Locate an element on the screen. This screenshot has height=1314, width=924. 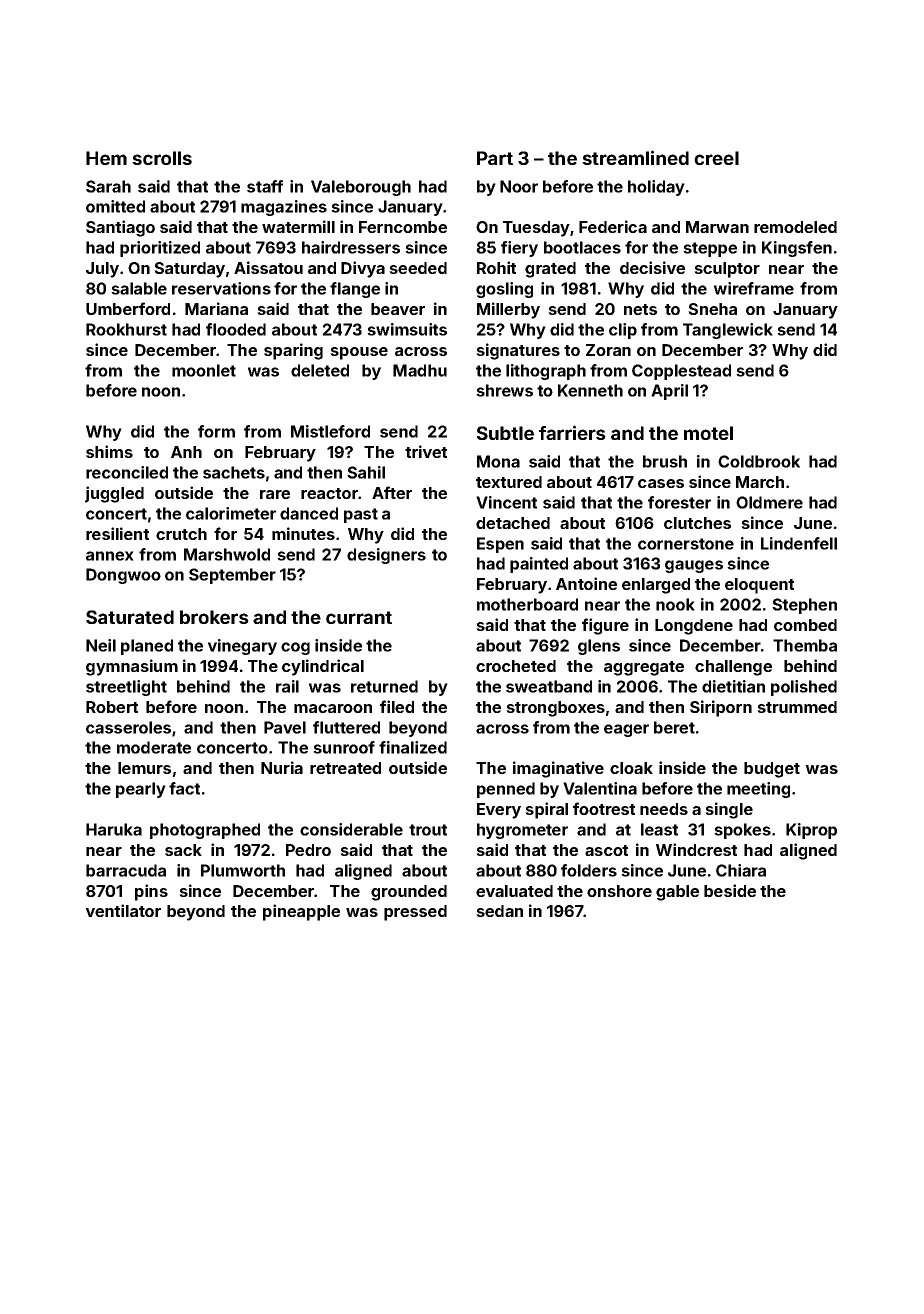
Santiago is located at coordinates (120, 228).
